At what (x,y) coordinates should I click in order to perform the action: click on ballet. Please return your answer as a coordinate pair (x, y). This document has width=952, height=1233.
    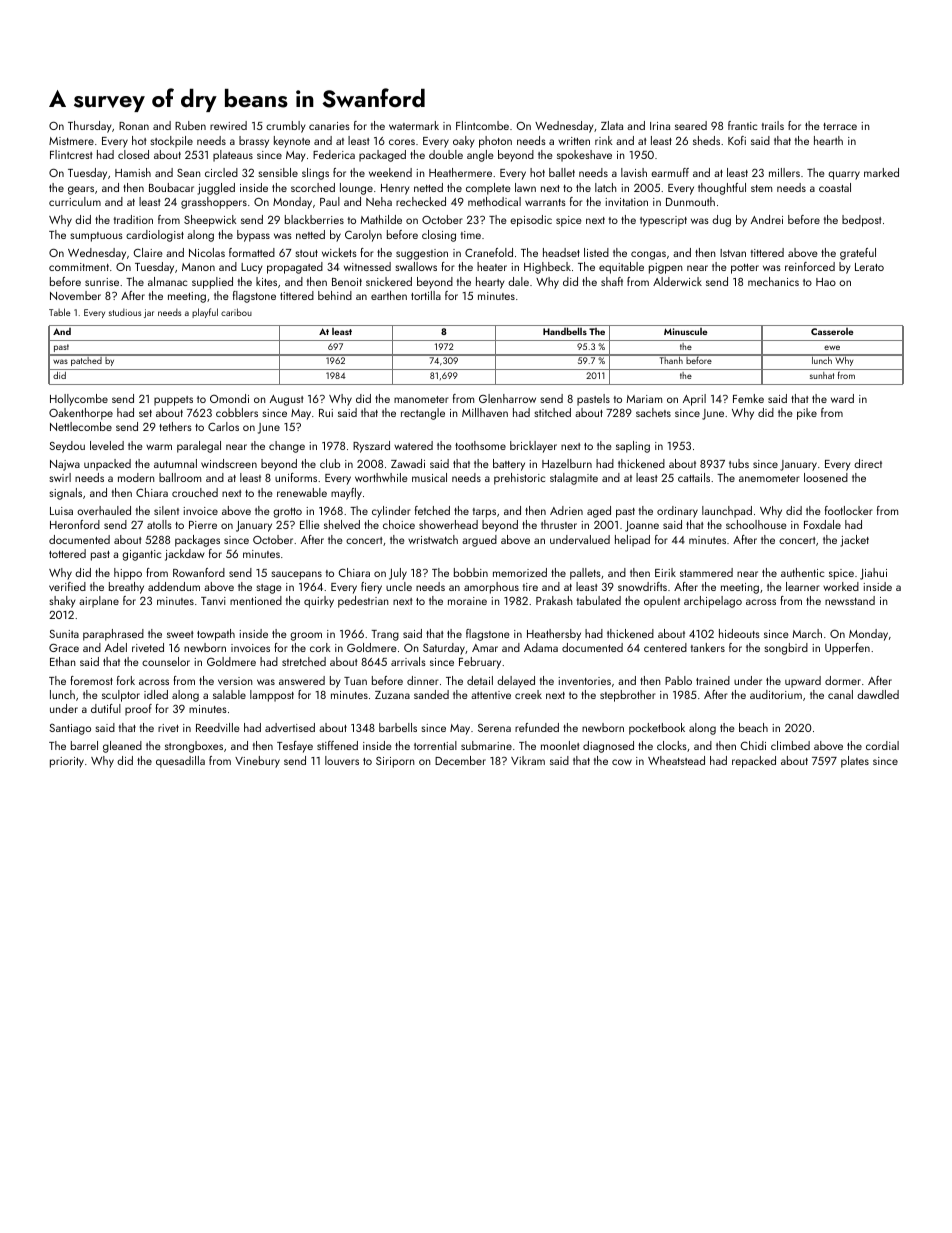
    Looking at the image, I should click on (562, 172).
